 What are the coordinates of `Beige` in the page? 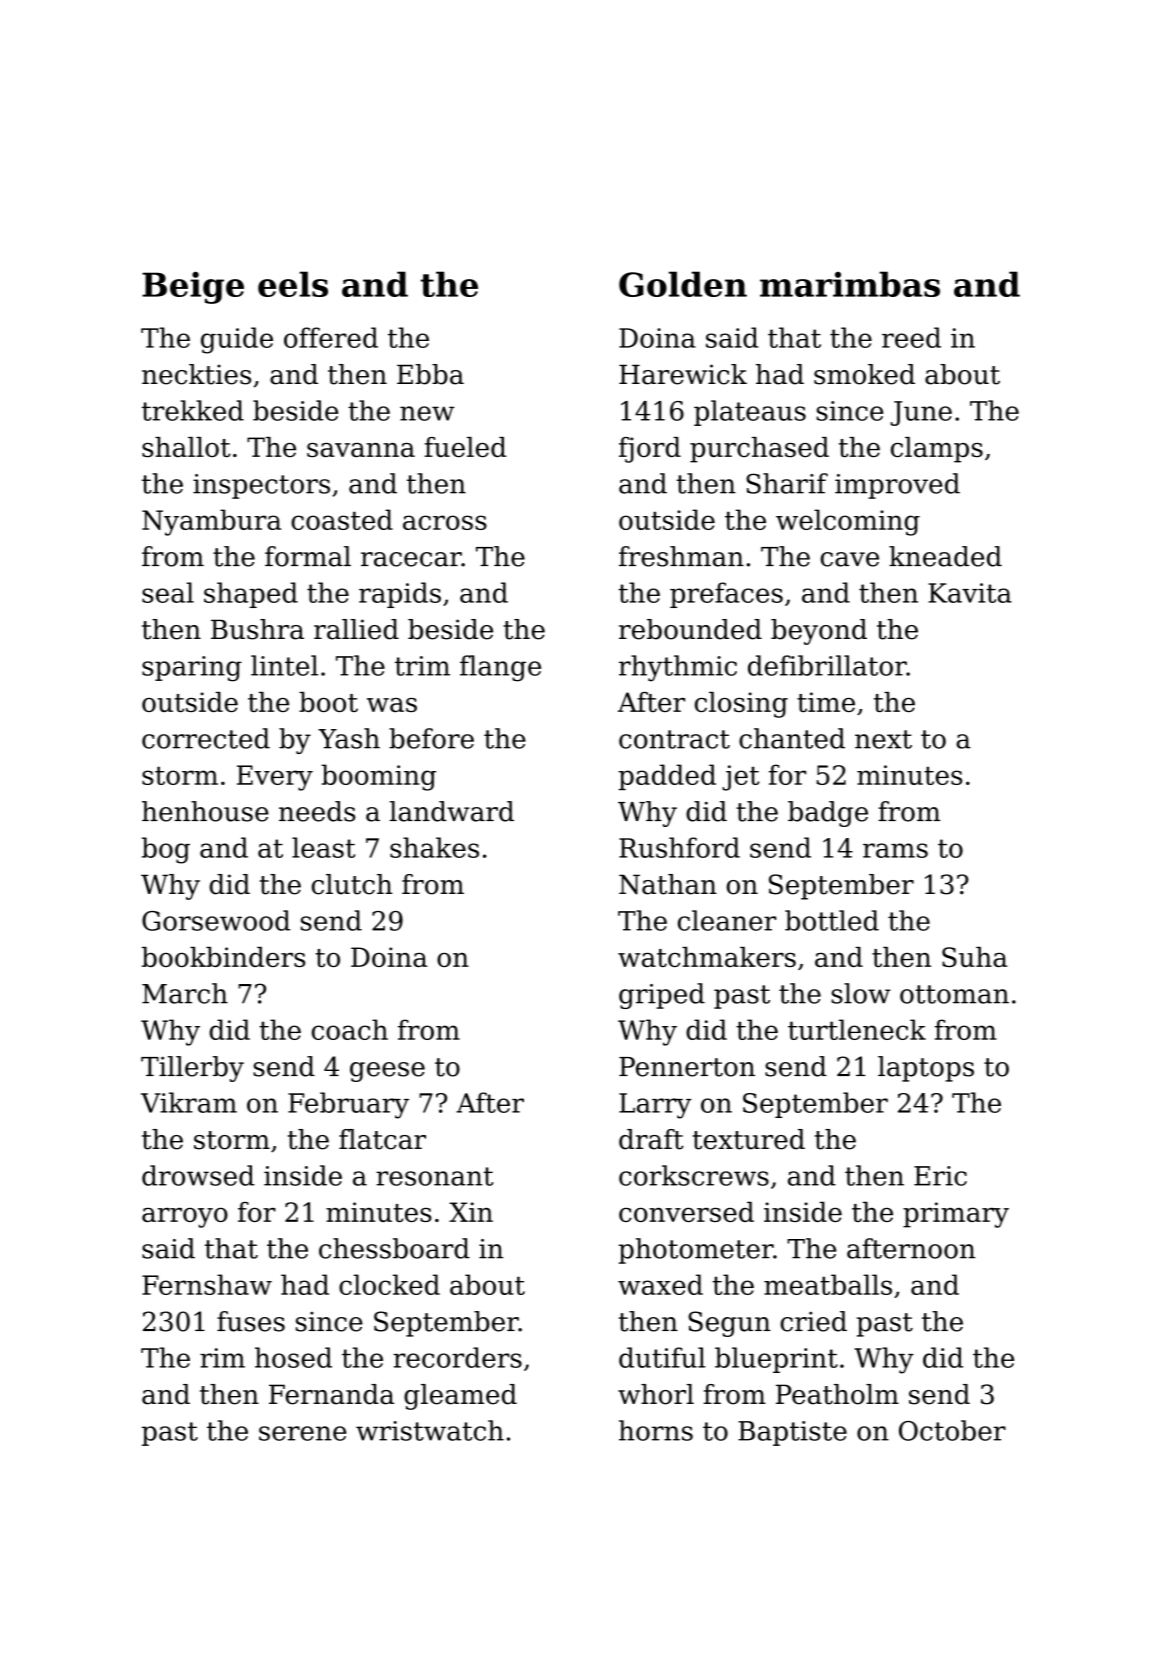 It's located at (193, 287).
